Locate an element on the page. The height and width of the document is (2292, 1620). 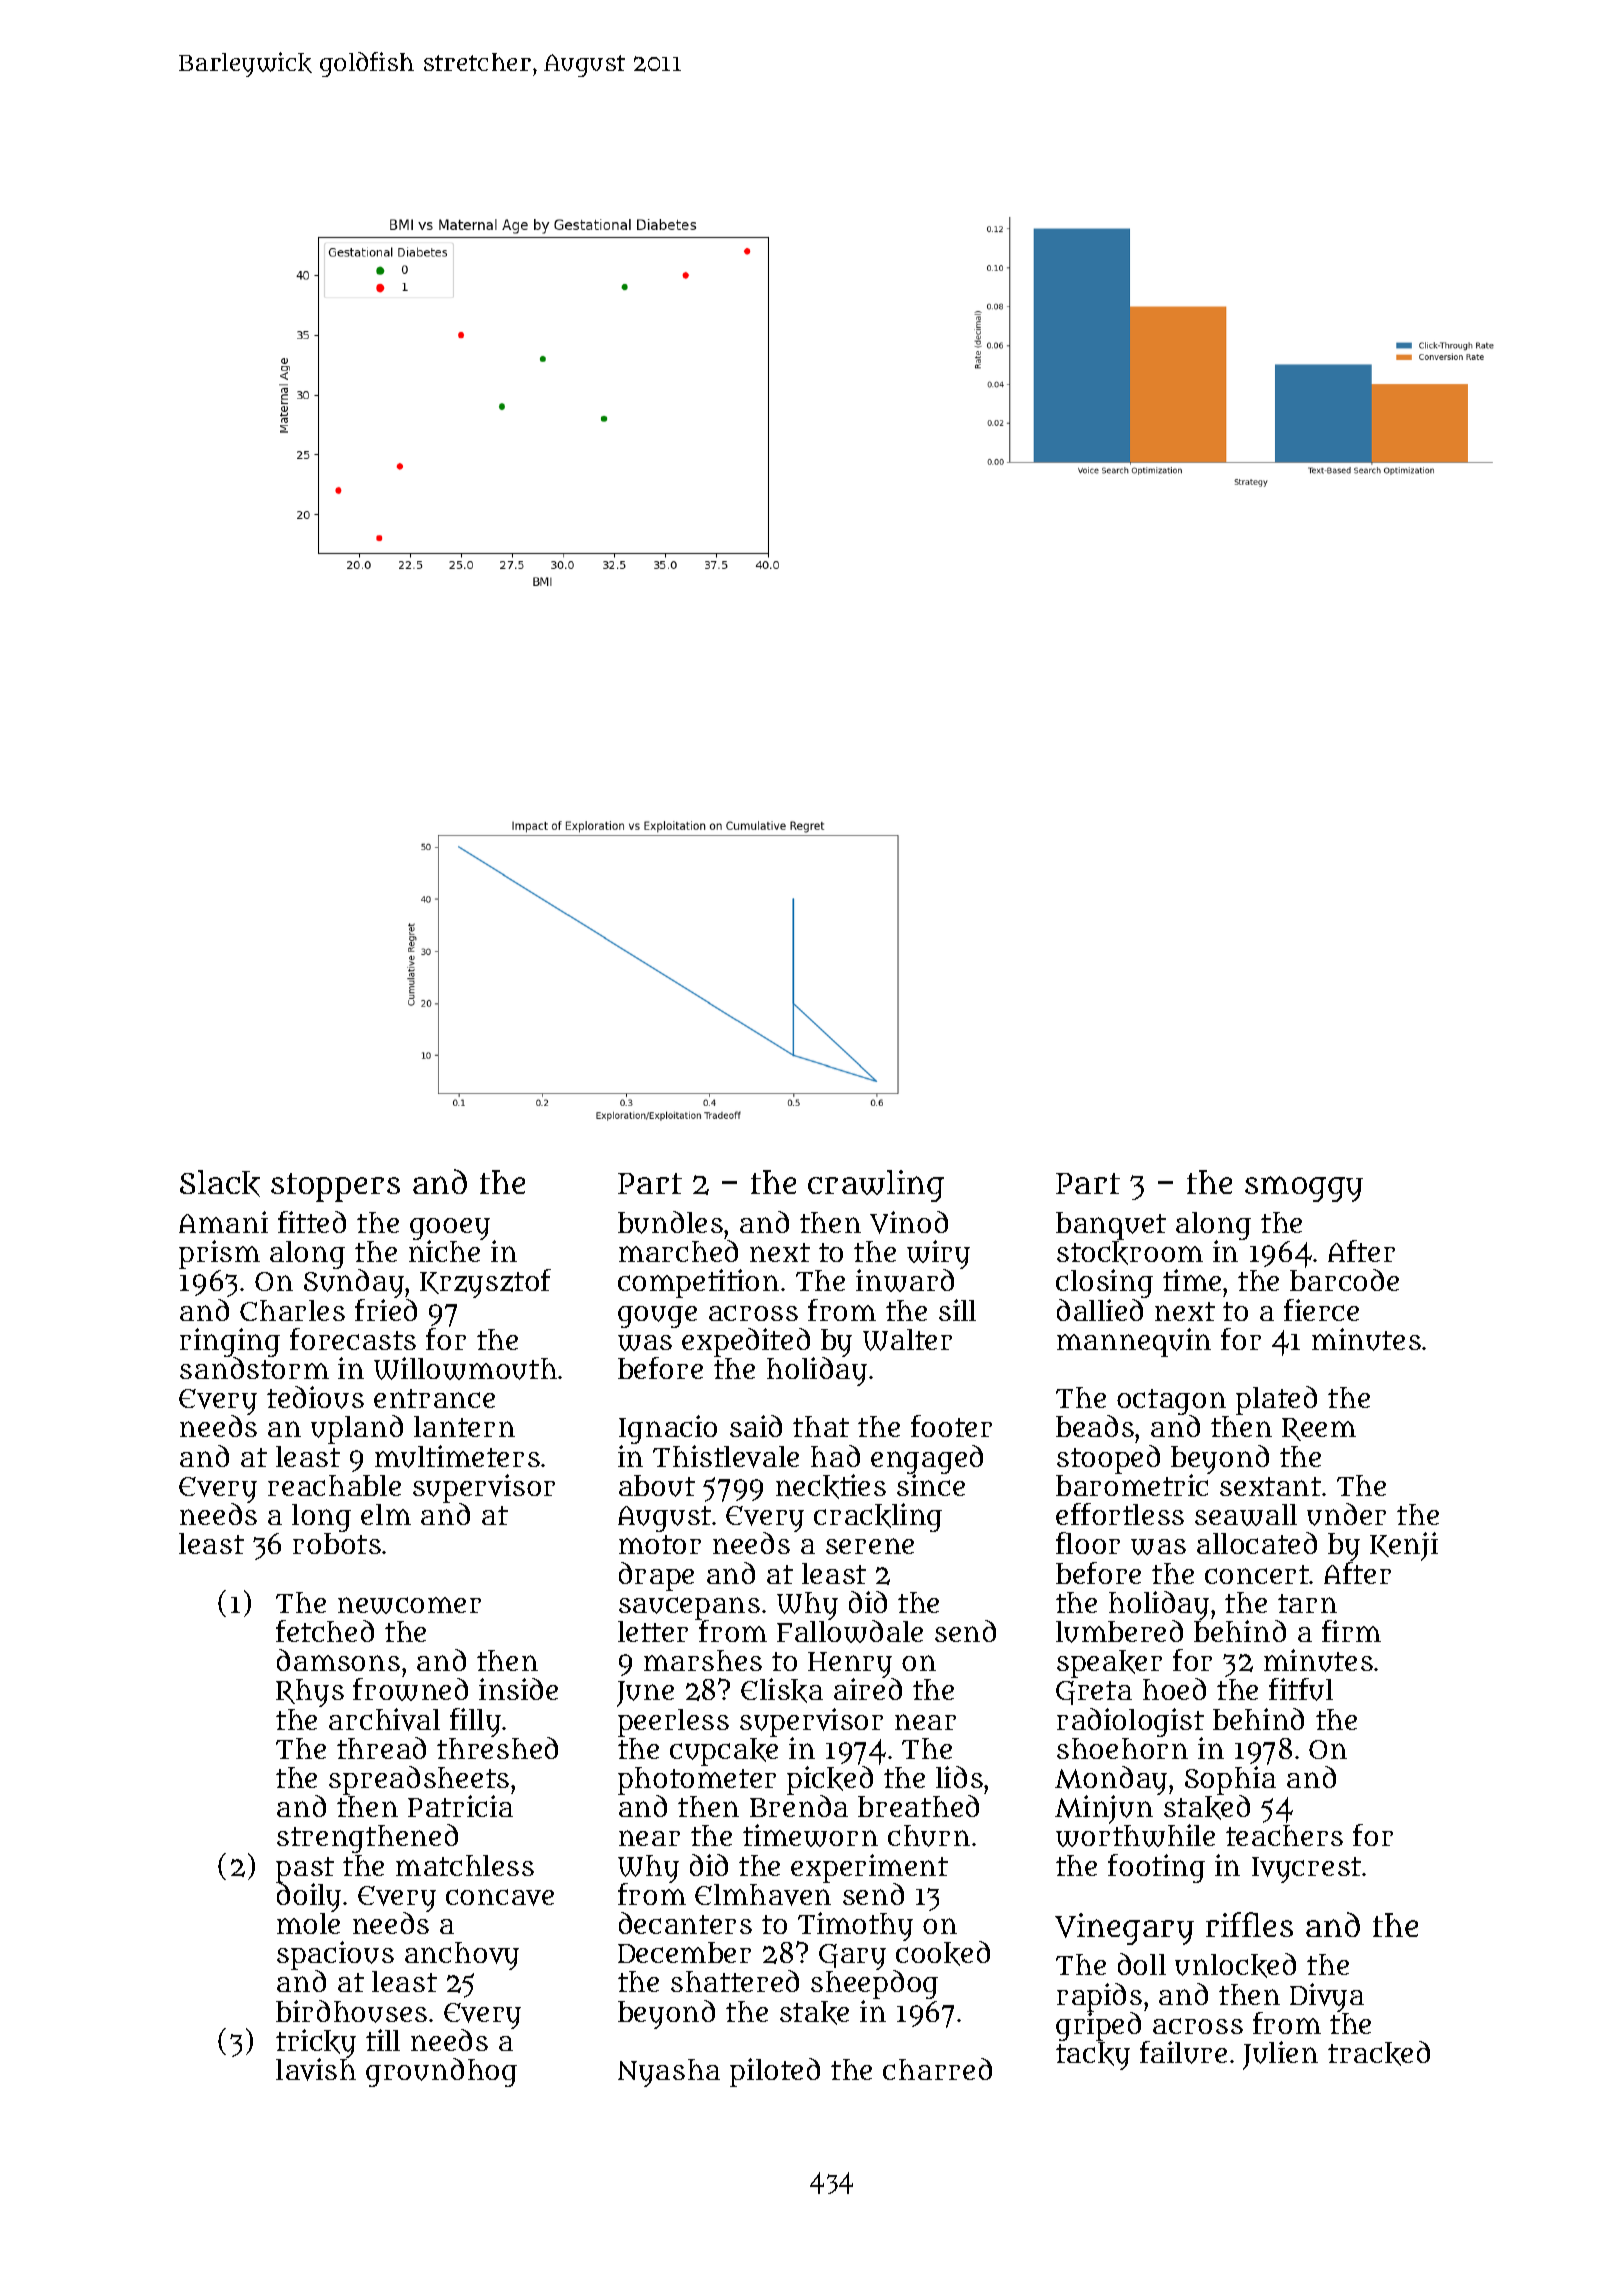
crawling is located at coordinates (876, 1186).
